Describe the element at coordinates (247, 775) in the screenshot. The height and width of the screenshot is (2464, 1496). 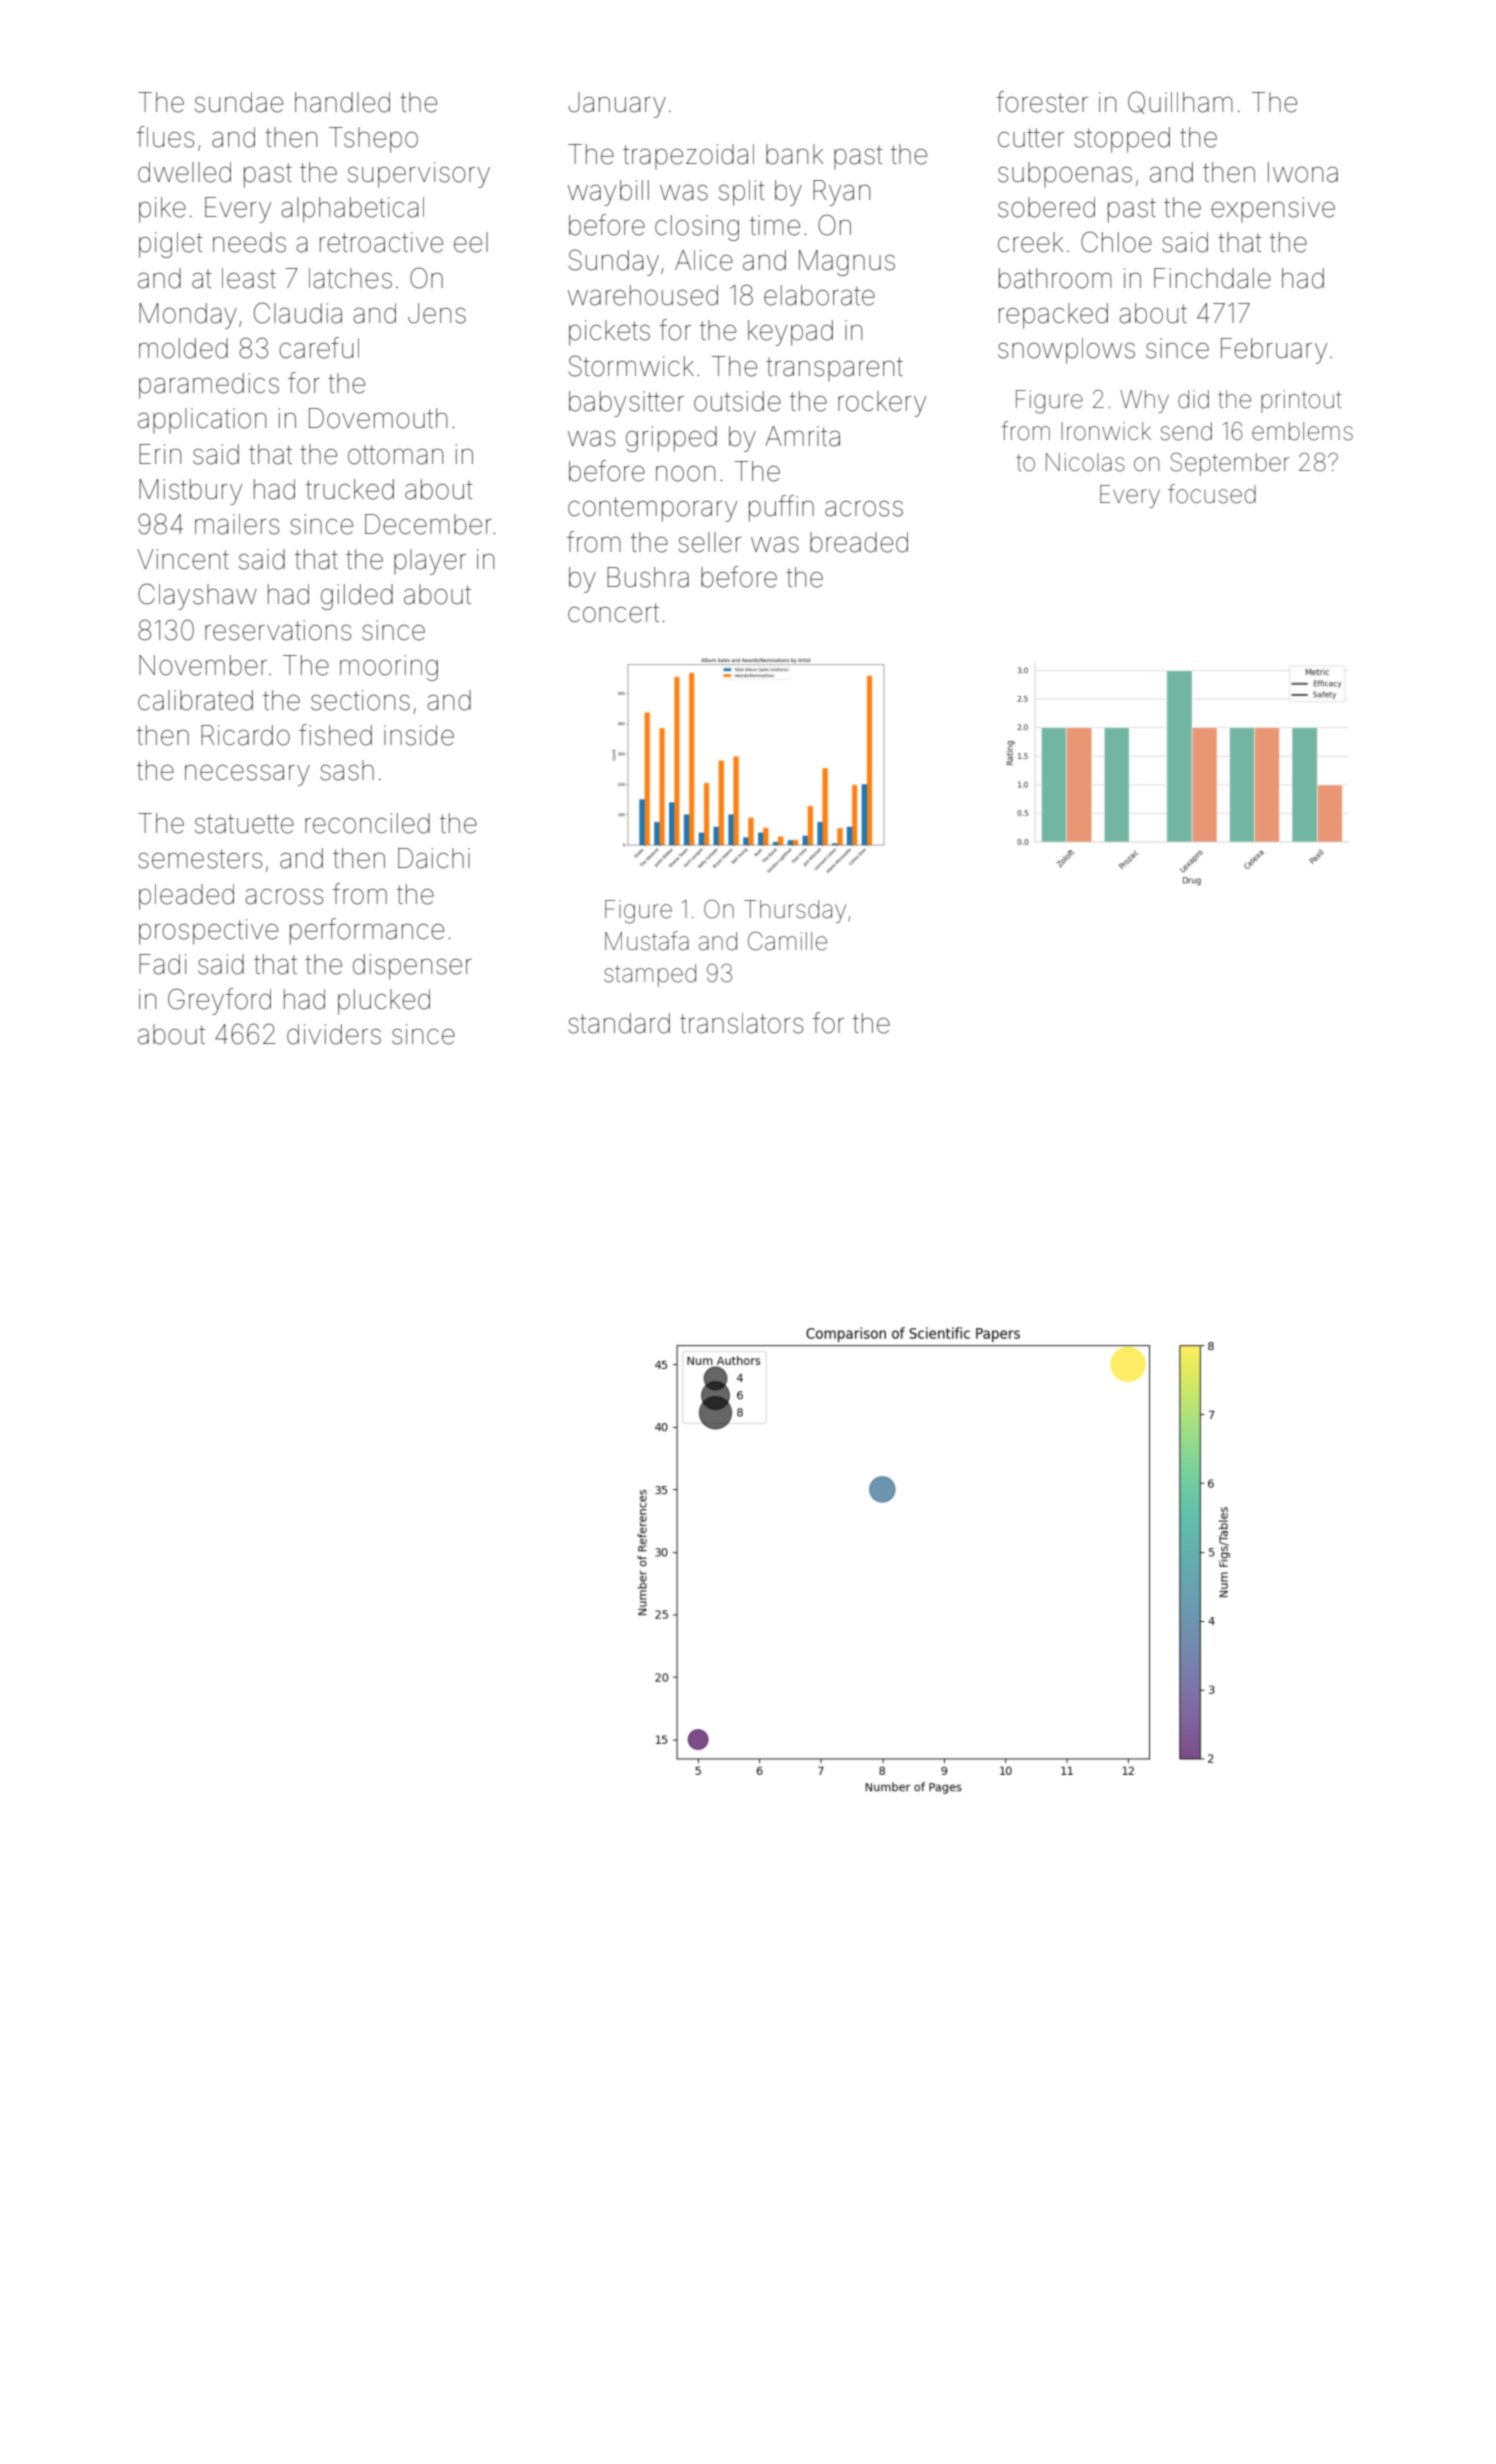
I see `necessary` at that location.
